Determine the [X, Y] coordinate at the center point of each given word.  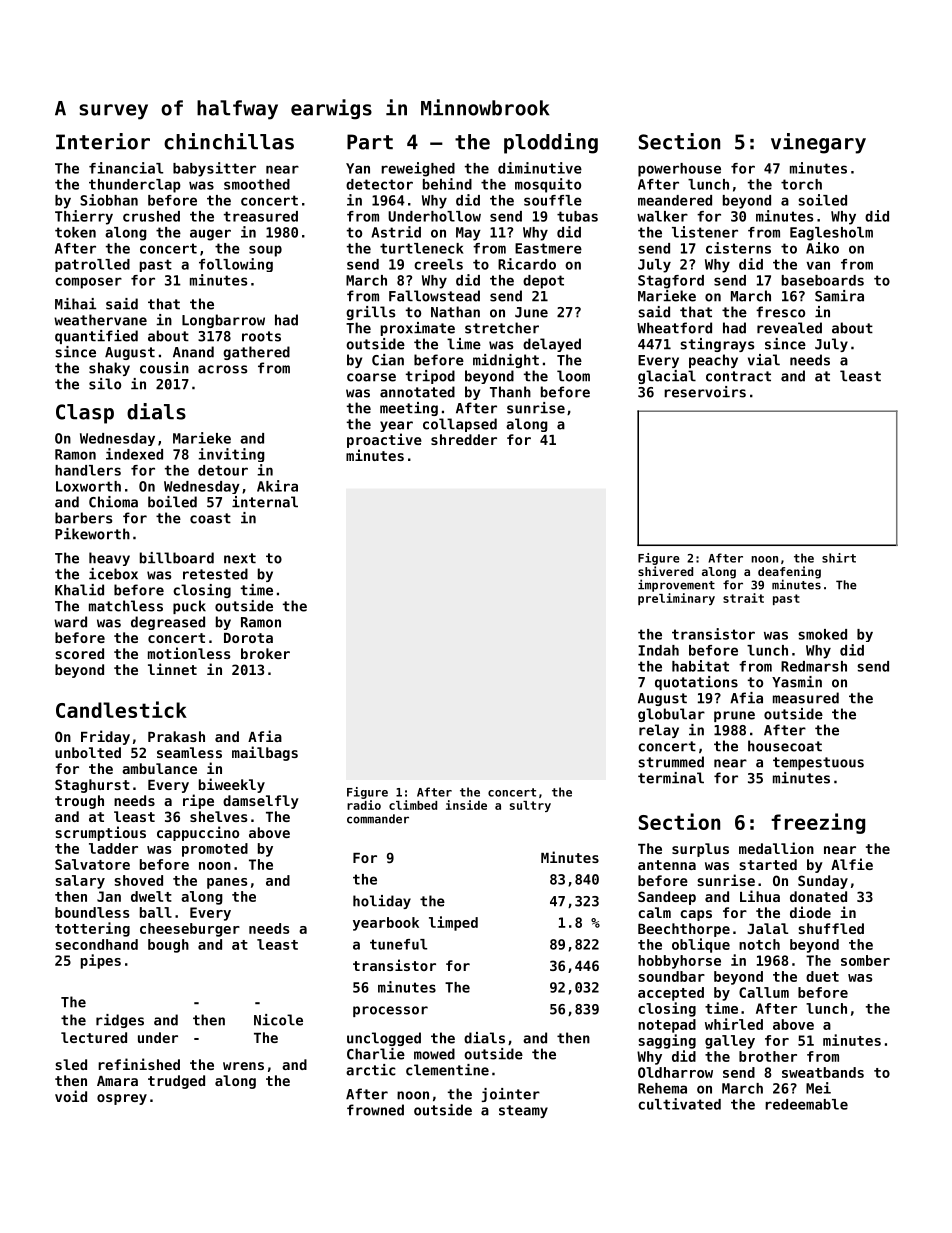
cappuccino [198, 833]
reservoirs [705, 392]
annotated [417, 392]
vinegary [818, 143]
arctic [371, 1070]
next [240, 558]
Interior [103, 141]
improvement [676, 585]
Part [370, 142]
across [222, 369]
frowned [375, 1110]
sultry [530, 806]
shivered [665, 571]
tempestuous [818, 763]
